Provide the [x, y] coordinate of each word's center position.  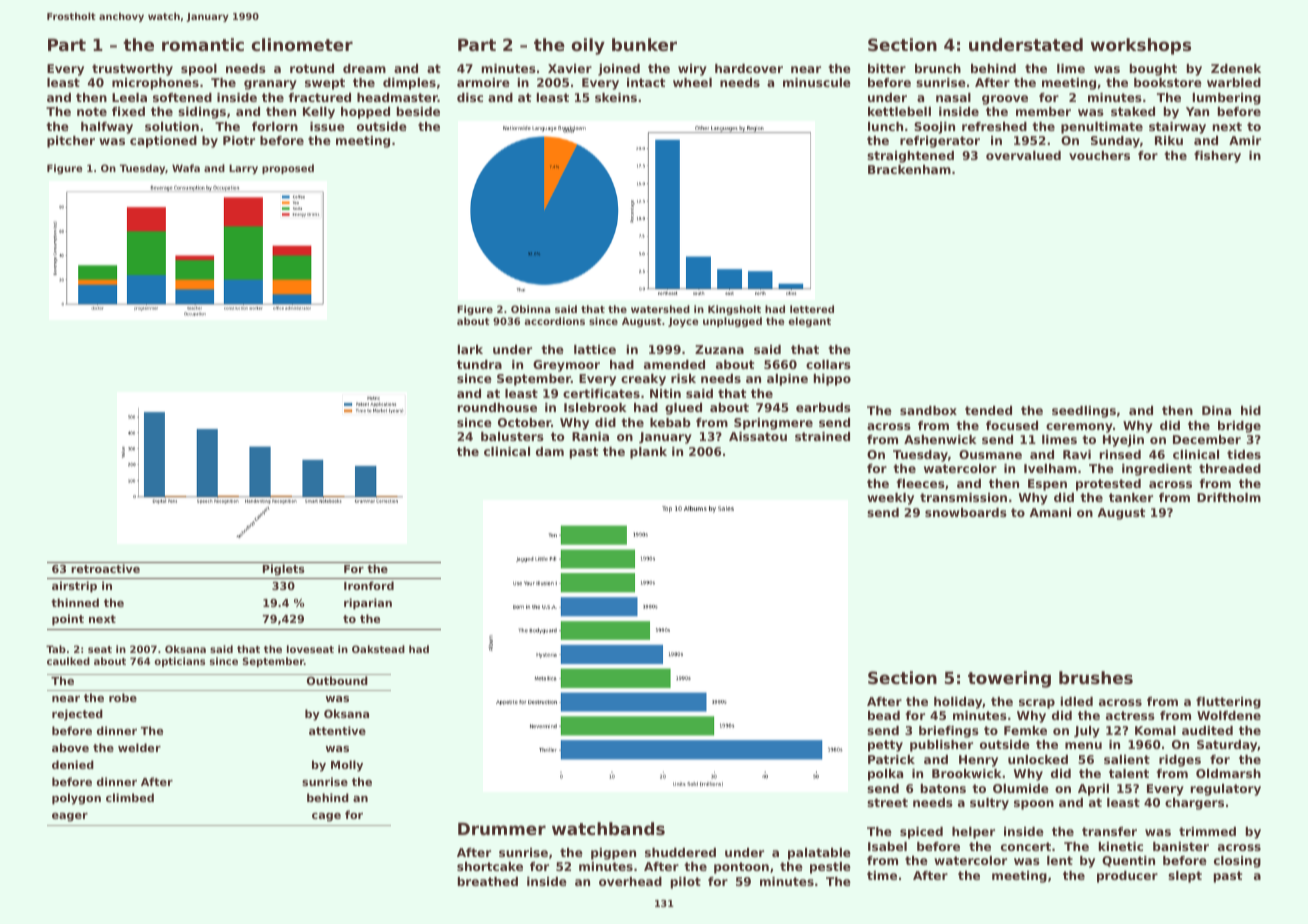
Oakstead [378, 649]
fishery [1217, 157]
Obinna [530, 309]
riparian [368, 604]
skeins [616, 97]
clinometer [302, 44]
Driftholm [1229, 497]
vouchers [1099, 155]
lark [470, 349]
